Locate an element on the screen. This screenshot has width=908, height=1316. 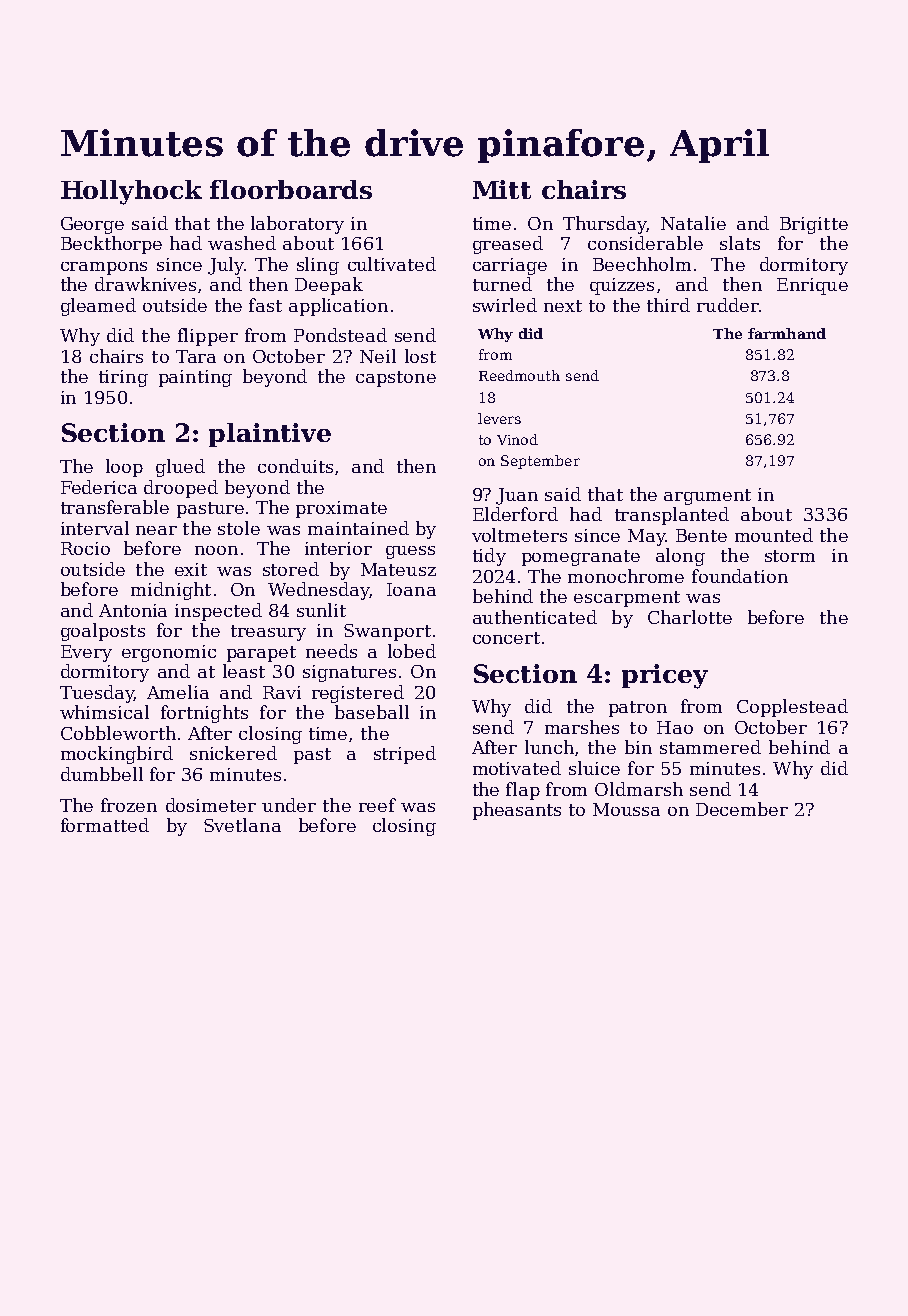
George is located at coordinates (92, 225).
